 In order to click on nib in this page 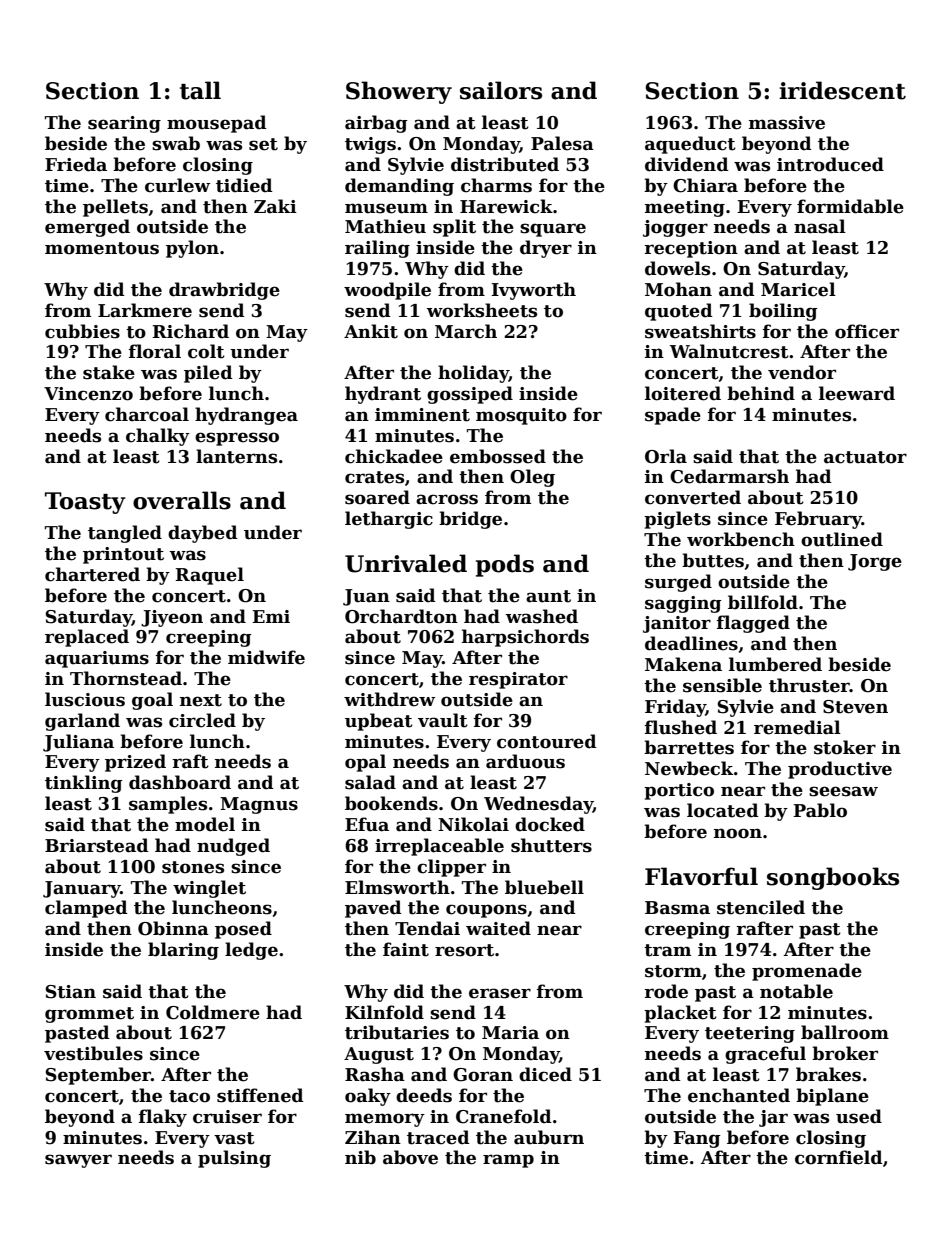, I will do `click(360, 1157)`.
